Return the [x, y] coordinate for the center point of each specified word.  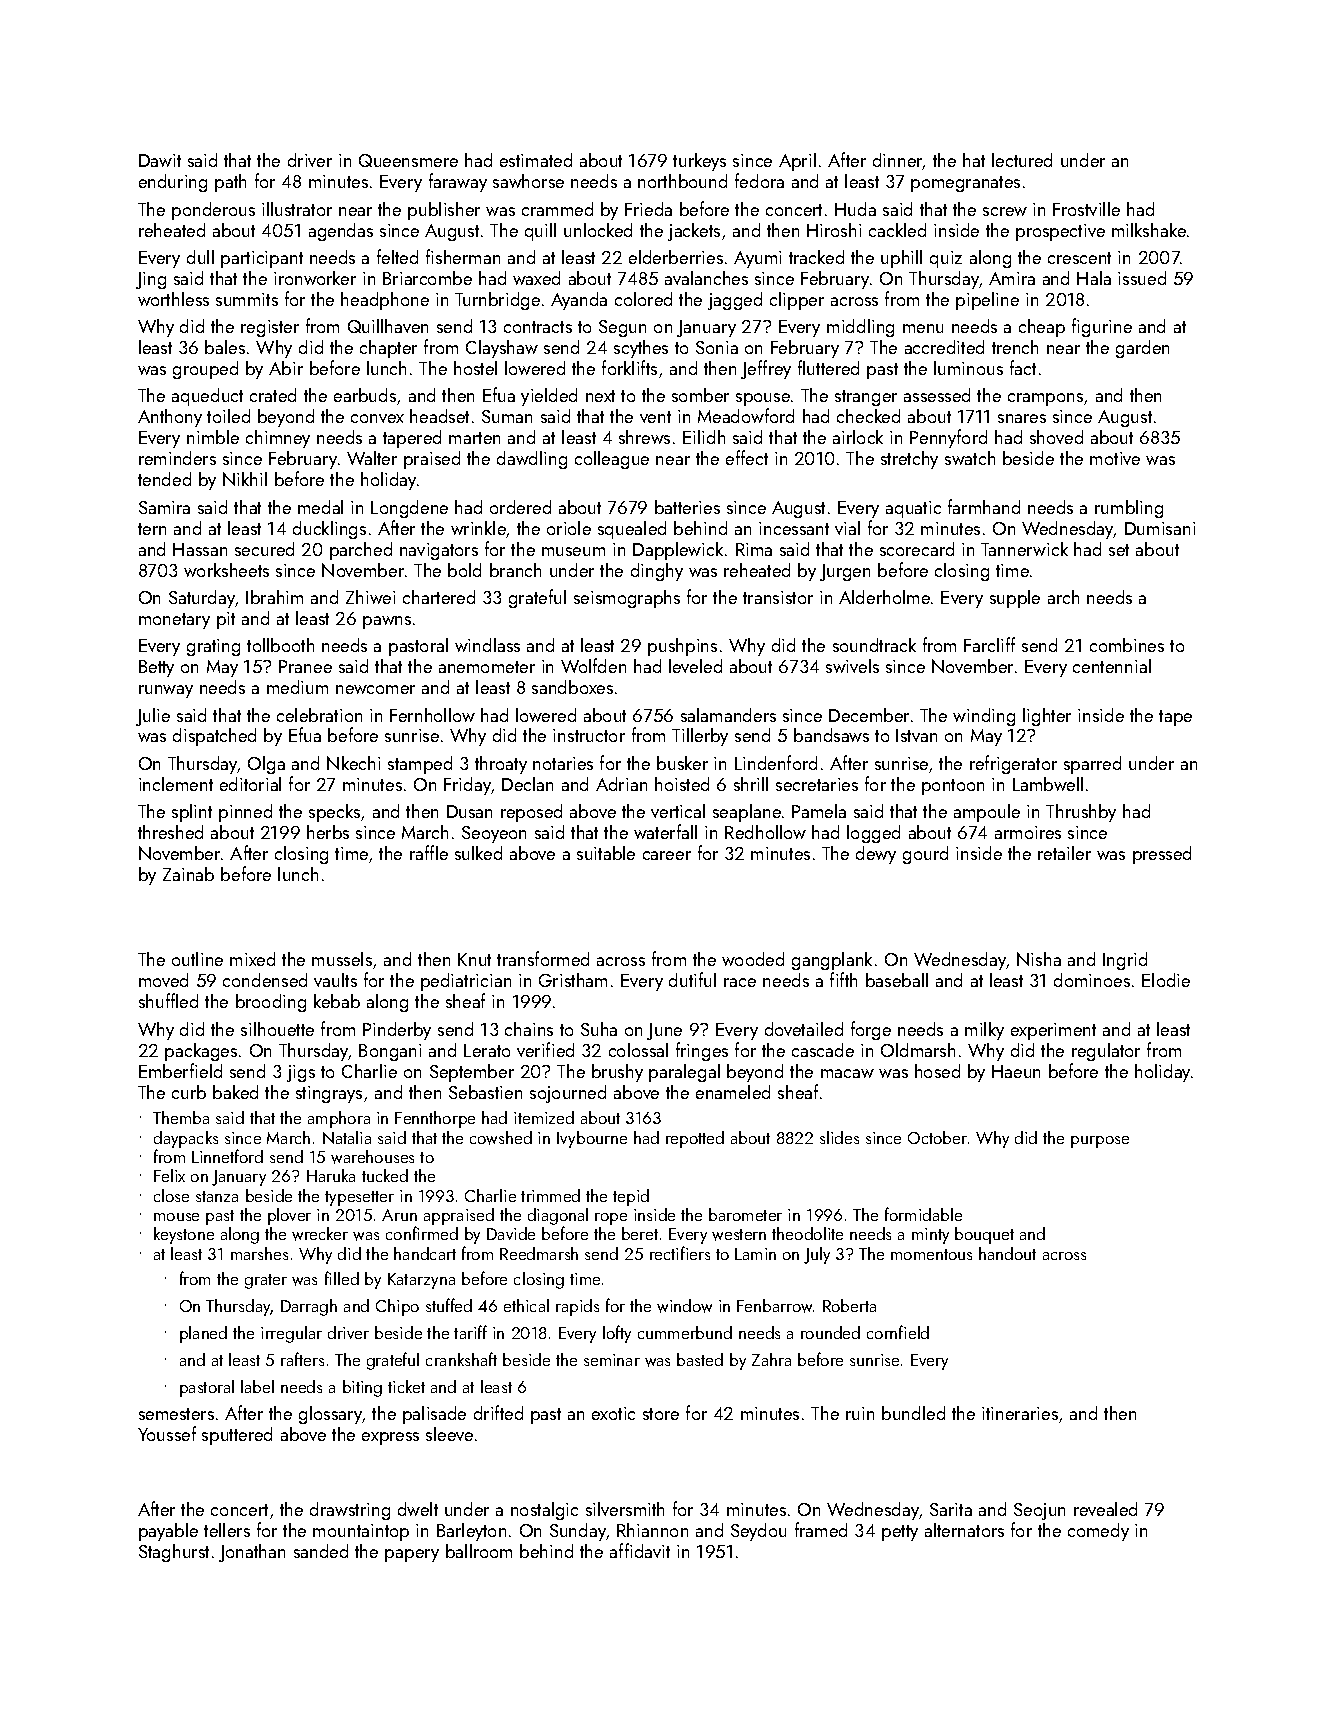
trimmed [550, 1195]
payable [168, 1532]
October [937, 1137]
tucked [385, 1175]
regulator [1106, 1052]
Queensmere [408, 160]
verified [545, 1049]
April [797, 162]
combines [1127, 645]
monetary [174, 621]
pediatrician [466, 982]
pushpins [682, 647]
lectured [1022, 160]
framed [821, 1529]
